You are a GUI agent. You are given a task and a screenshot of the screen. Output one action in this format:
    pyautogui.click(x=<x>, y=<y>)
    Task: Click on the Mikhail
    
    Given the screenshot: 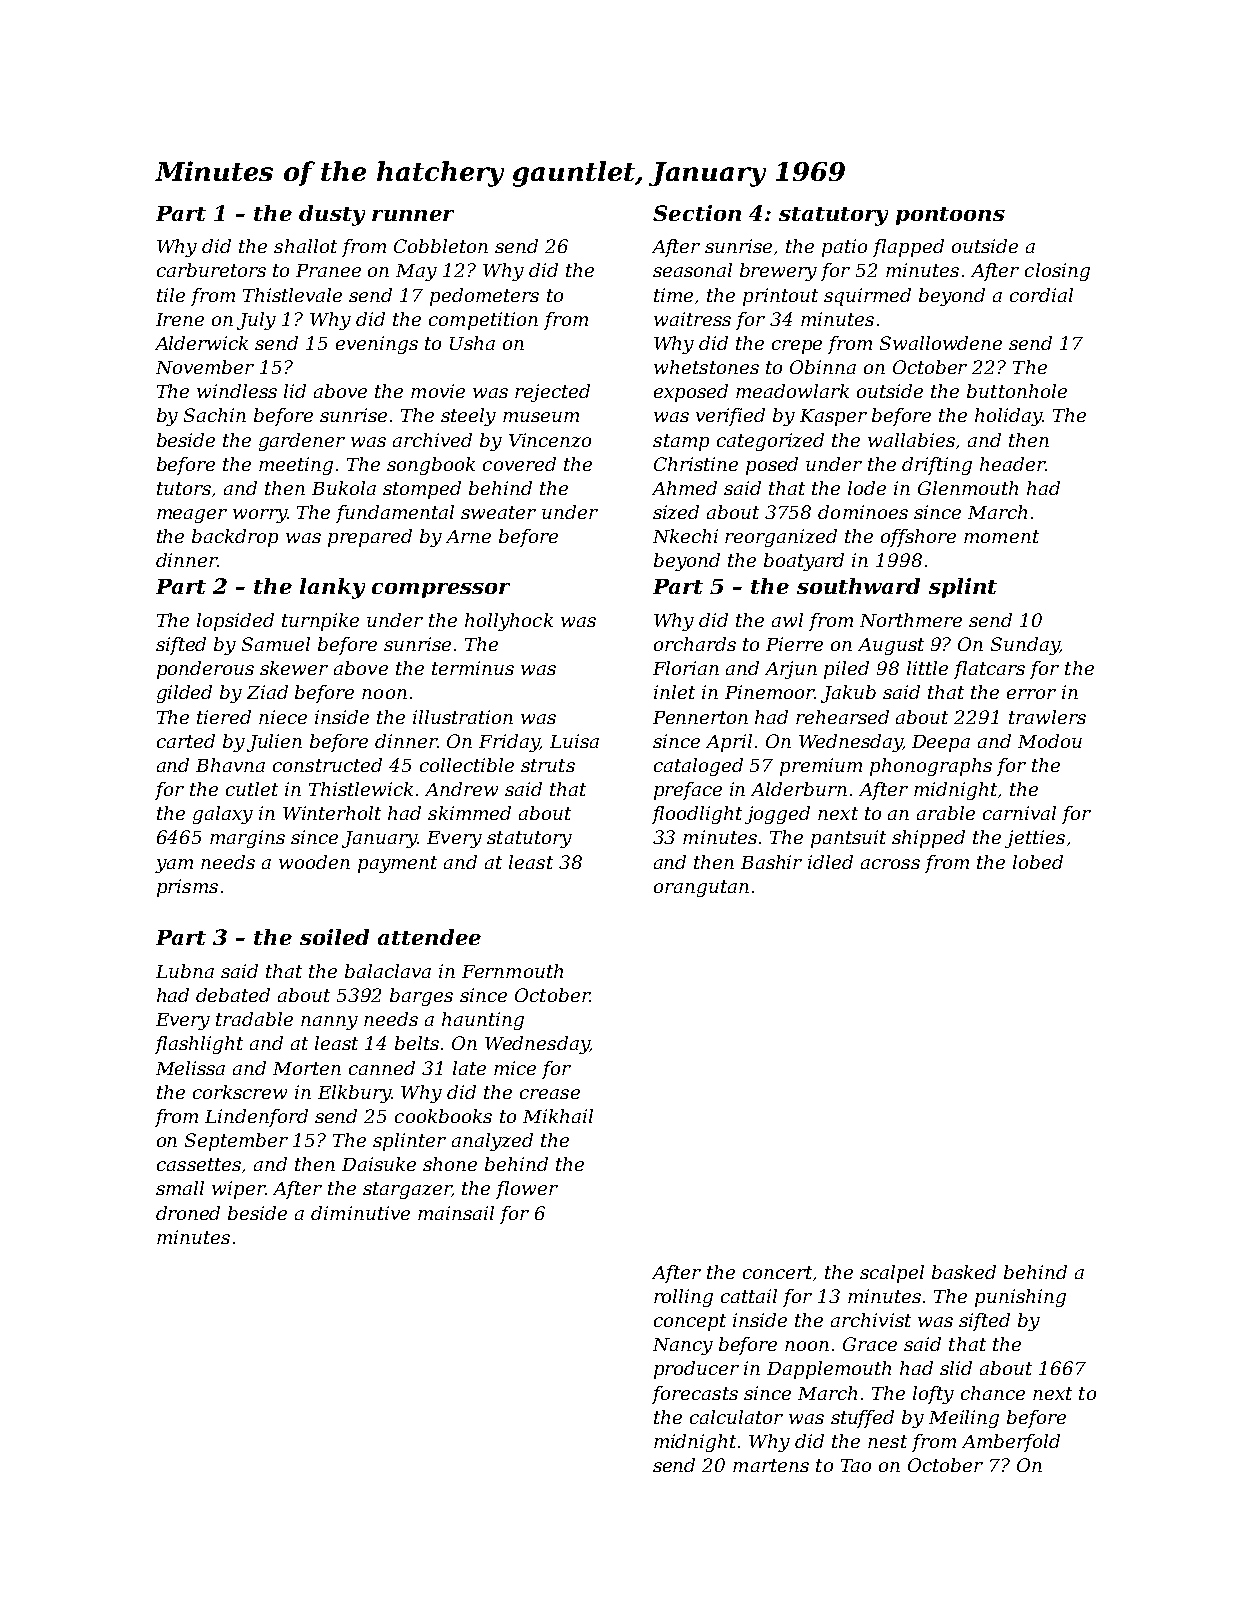 What is the action you would take?
    pyautogui.click(x=558, y=1116)
